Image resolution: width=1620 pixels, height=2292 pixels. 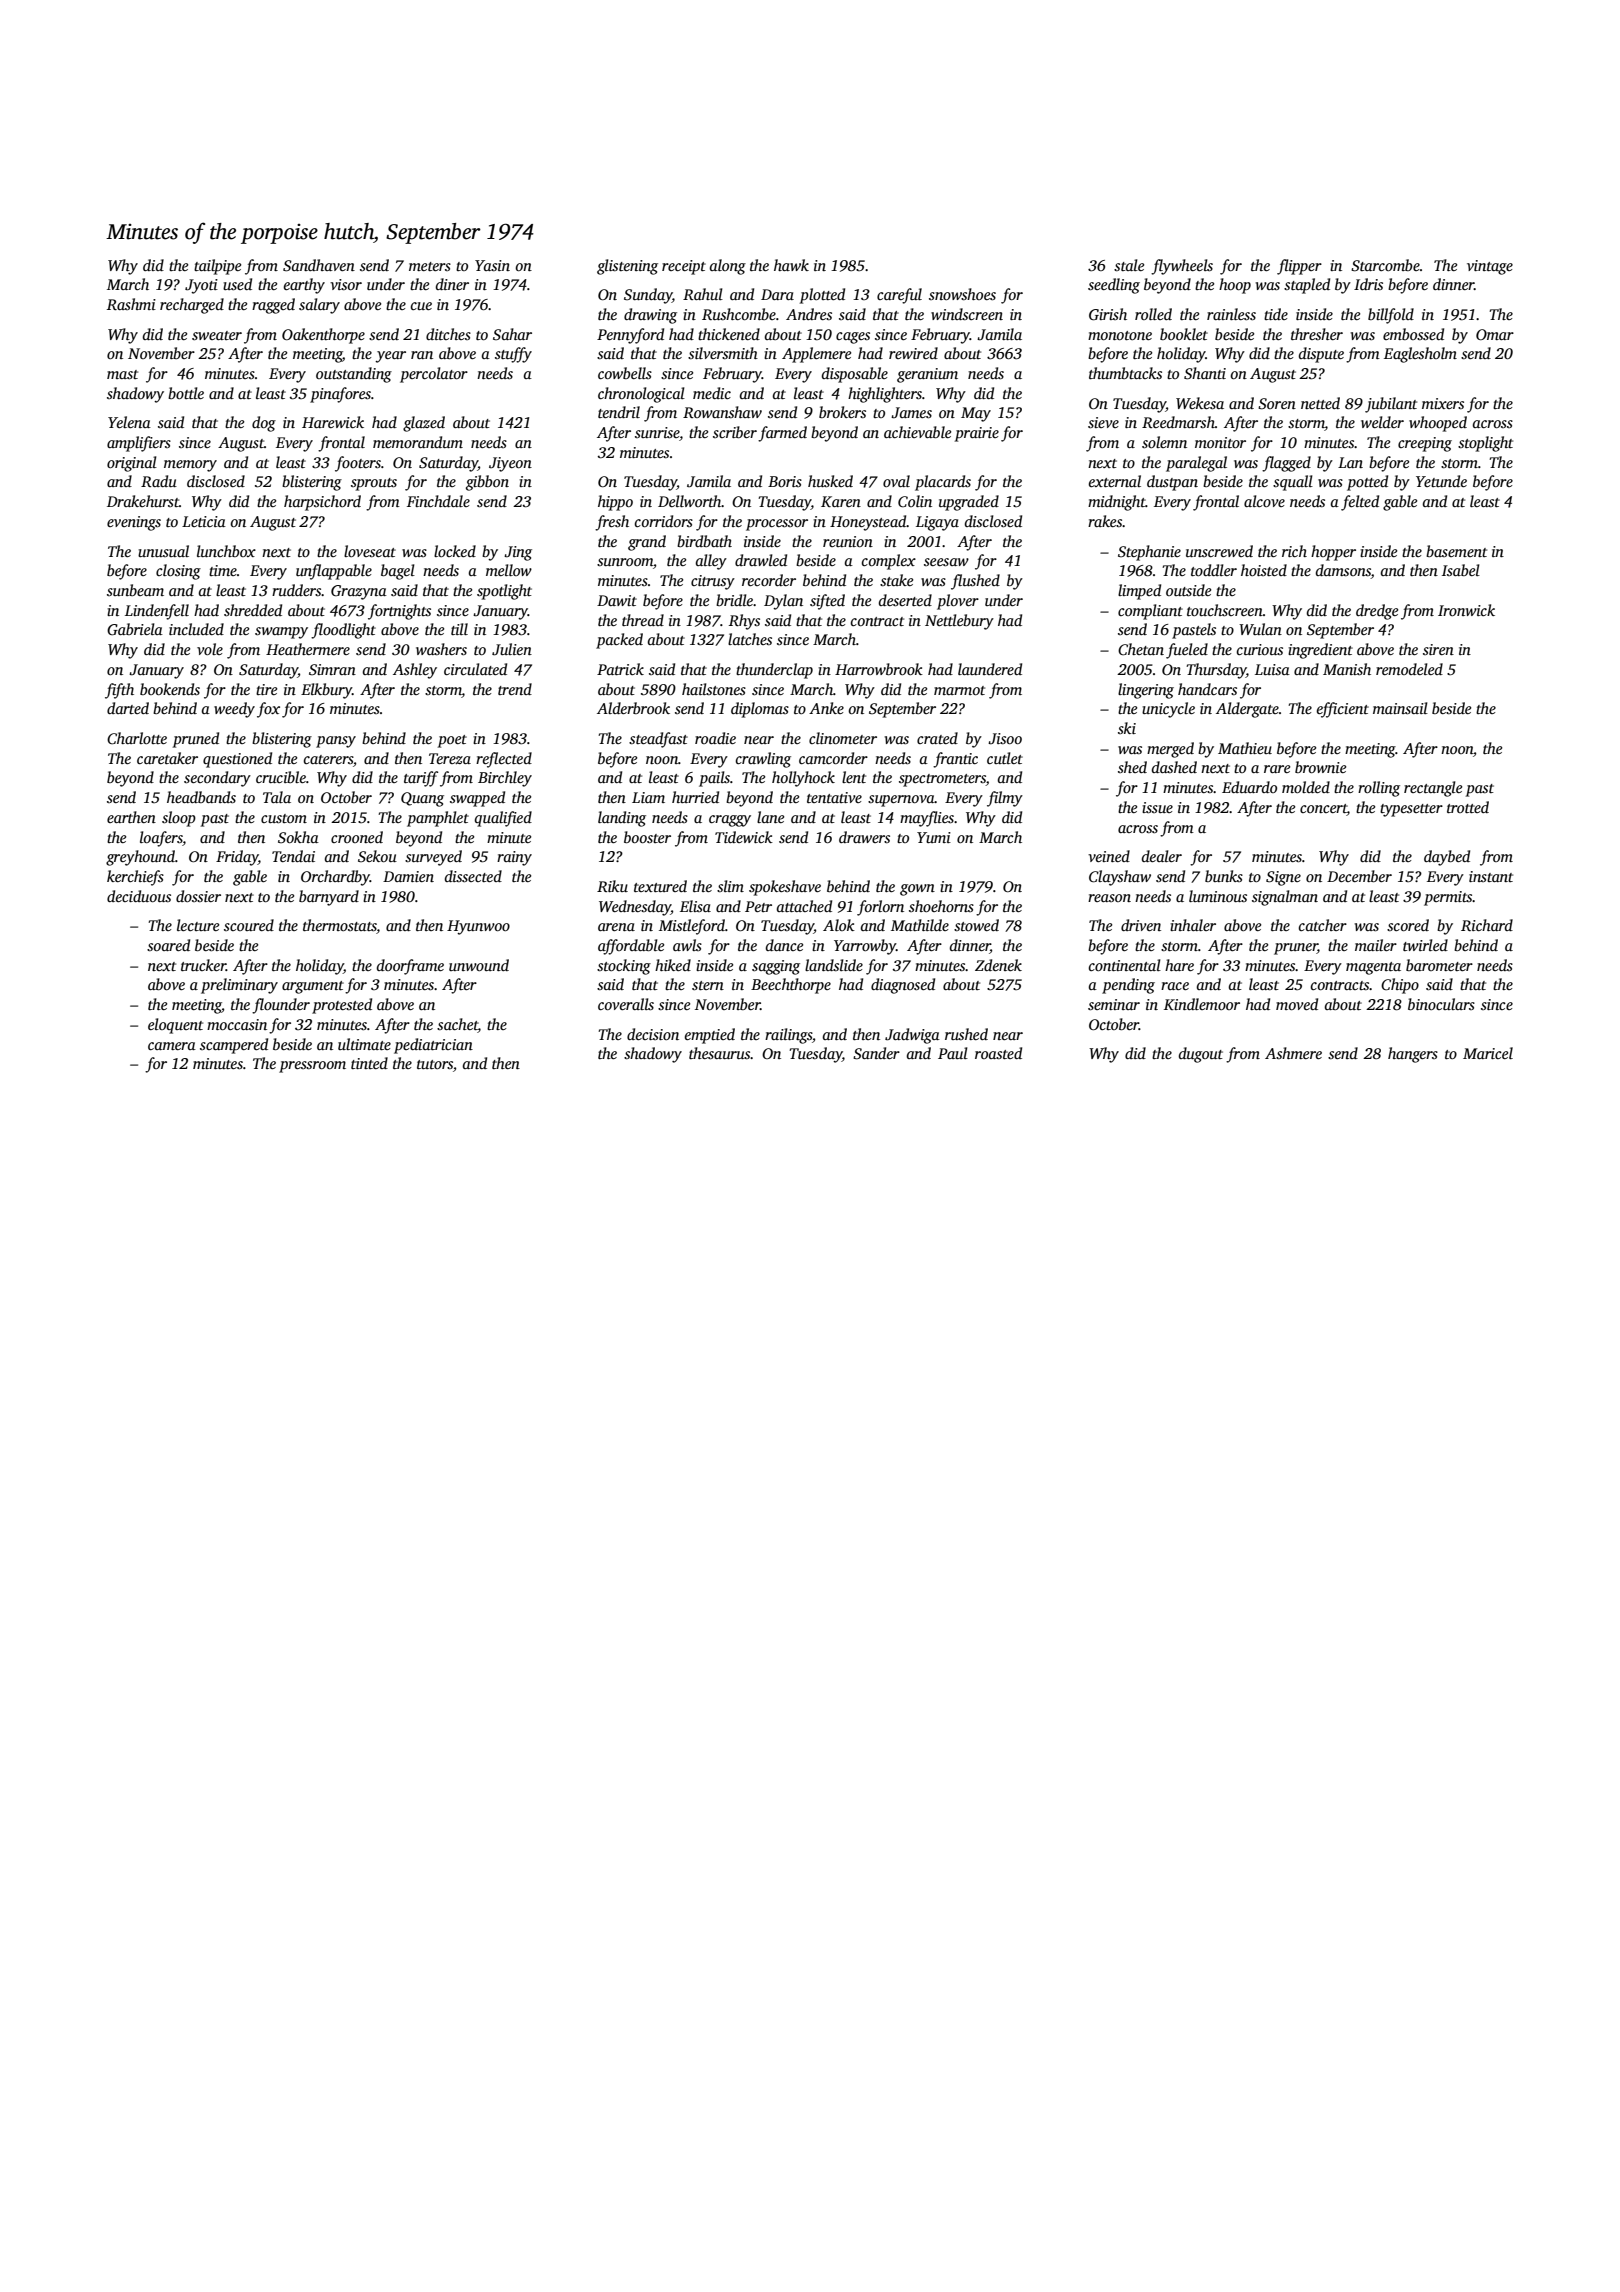 What do you see at coordinates (329, 898) in the document?
I see `barnyard` at bounding box center [329, 898].
